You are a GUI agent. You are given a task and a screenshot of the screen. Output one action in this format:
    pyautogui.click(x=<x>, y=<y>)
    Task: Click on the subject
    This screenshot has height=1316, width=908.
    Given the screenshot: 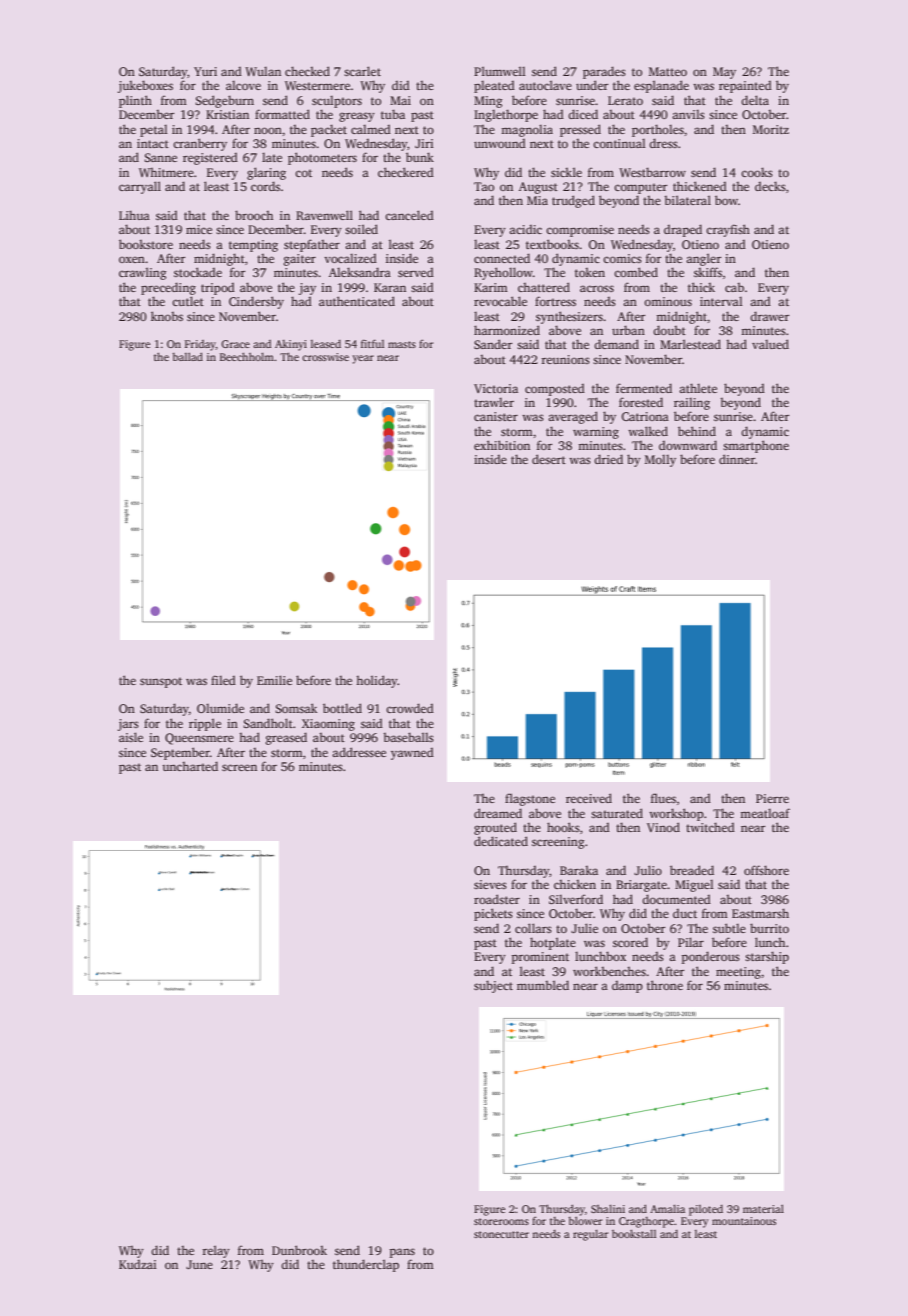 What is the action you would take?
    pyautogui.click(x=493, y=986)
